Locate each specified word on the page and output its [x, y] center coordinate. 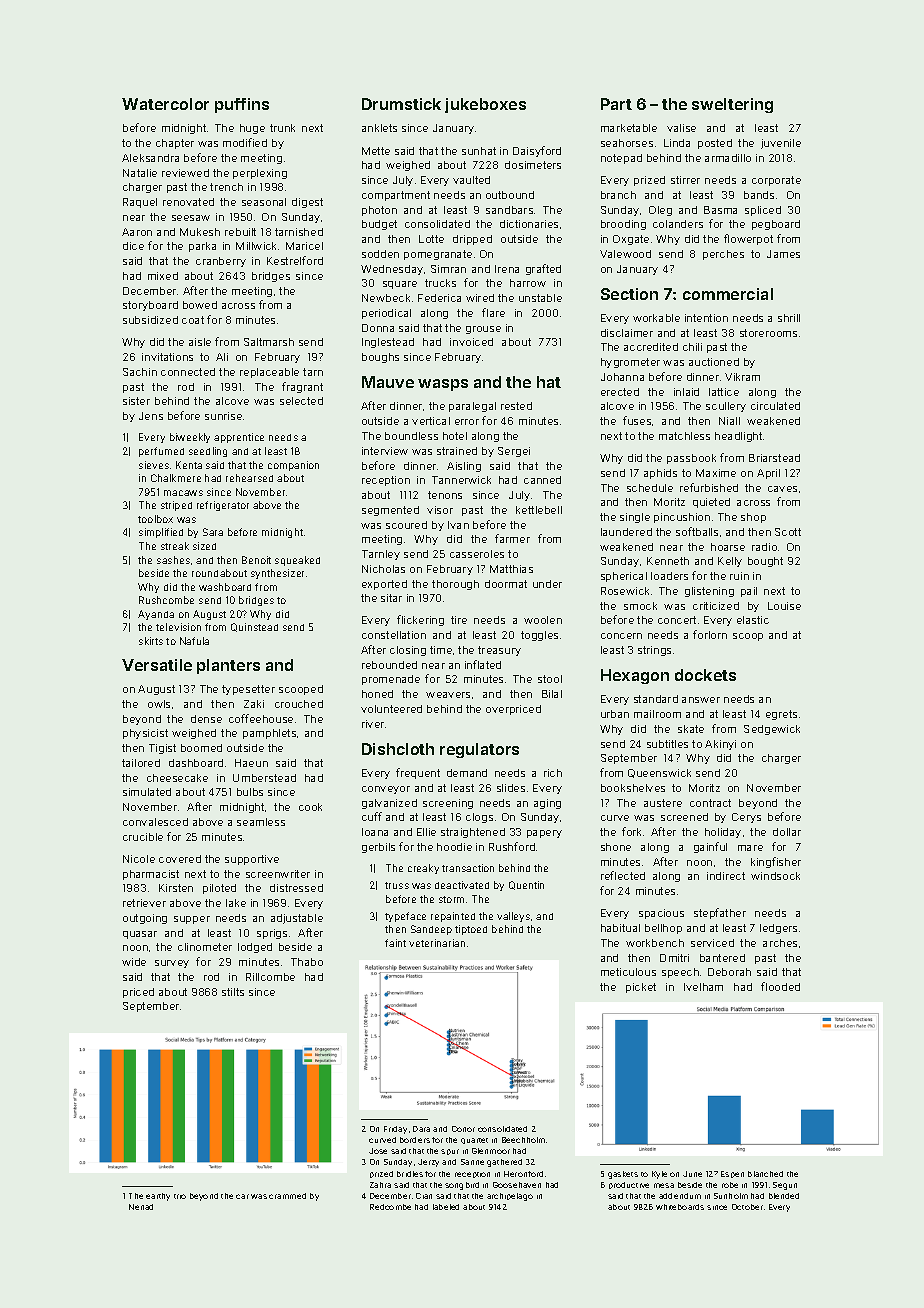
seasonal [264, 202]
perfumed [161, 452]
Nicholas [383, 569]
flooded [780, 986]
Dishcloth [398, 749]
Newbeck [386, 298]
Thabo [307, 962]
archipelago [510, 1197]
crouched [299, 704]
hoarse [728, 547]
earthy [158, 1197]
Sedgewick [772, 730]
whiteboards [680, 1207]
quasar [140, 935]
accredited [651, 347]
